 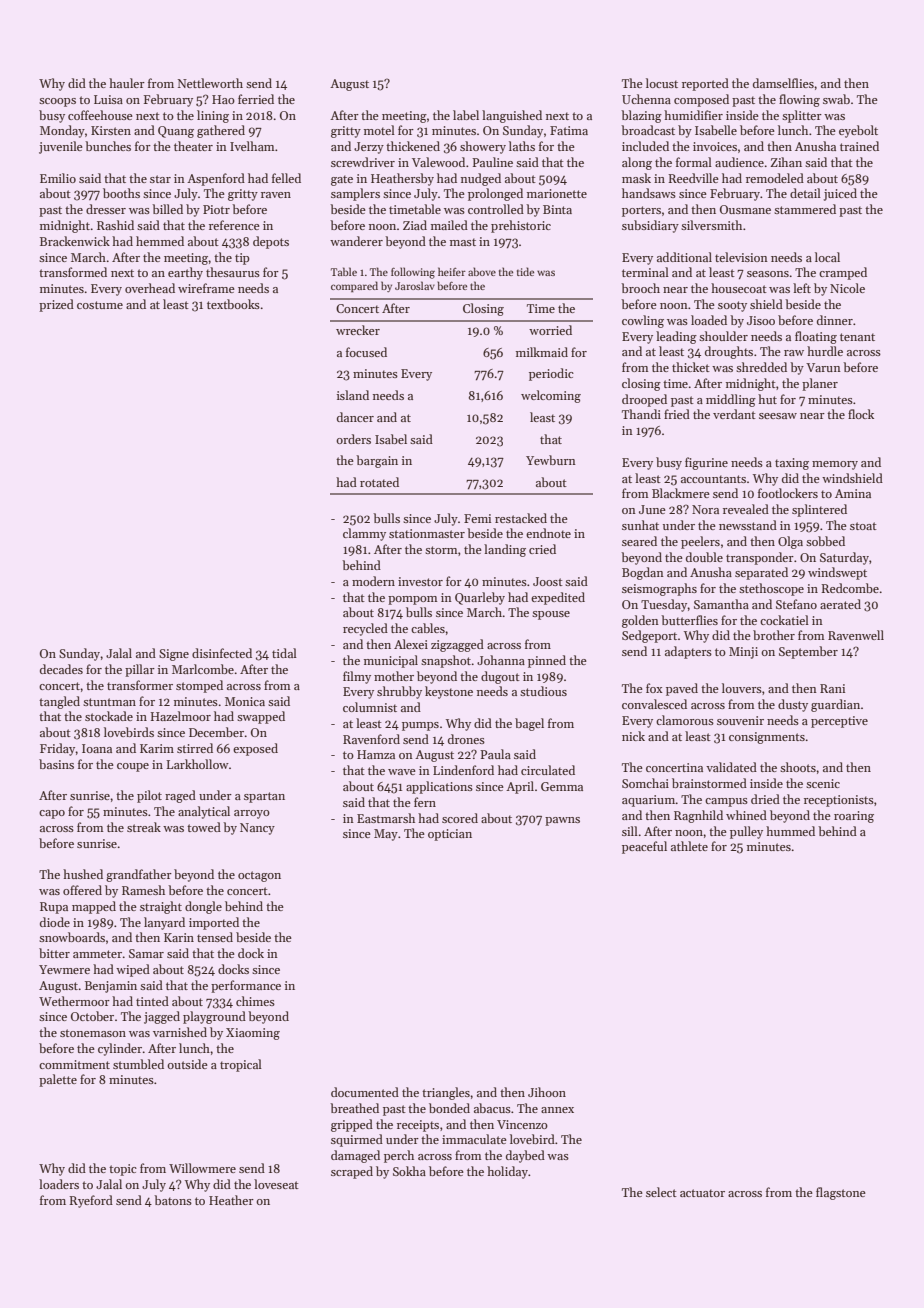 What do you see at coordinates (863, 526) in the image?
I see `stoat` at bounding box center [863, 526].
